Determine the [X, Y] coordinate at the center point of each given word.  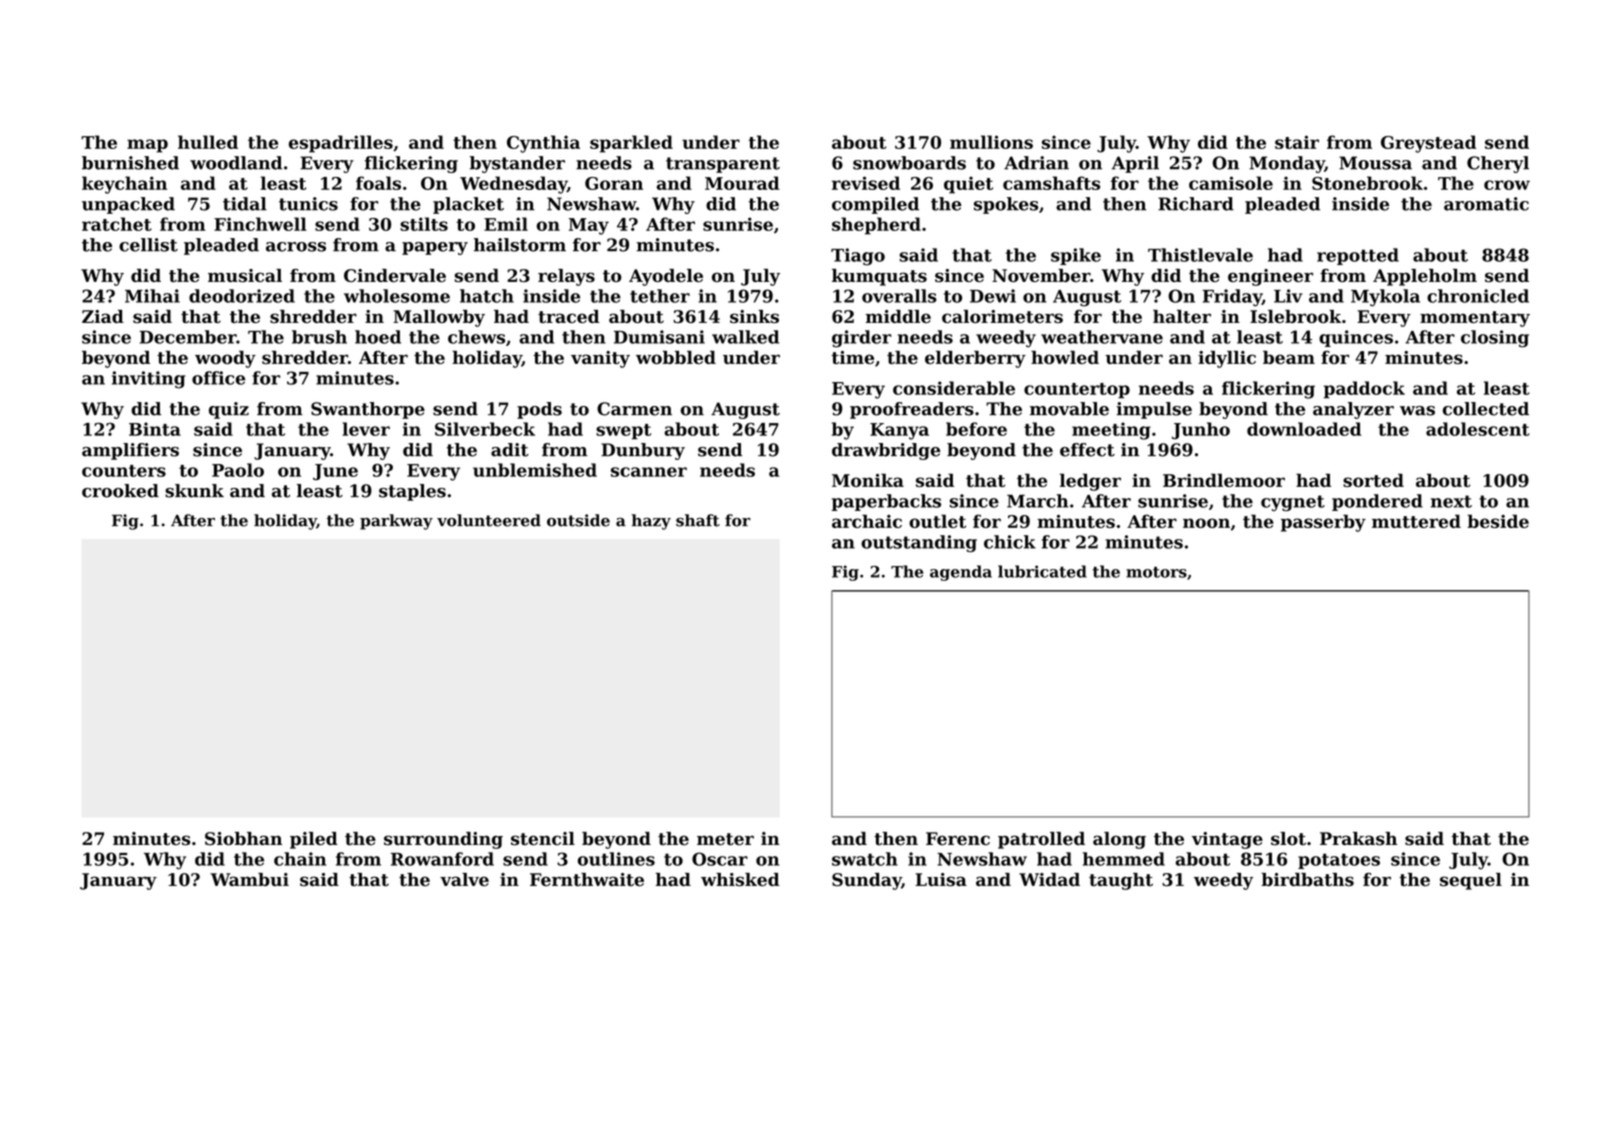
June [335, 472]
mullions [991, 142]
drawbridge [886, 451]
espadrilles [341, 144]
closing [1495, 339]
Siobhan [243, 839]
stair [1297, 142]
